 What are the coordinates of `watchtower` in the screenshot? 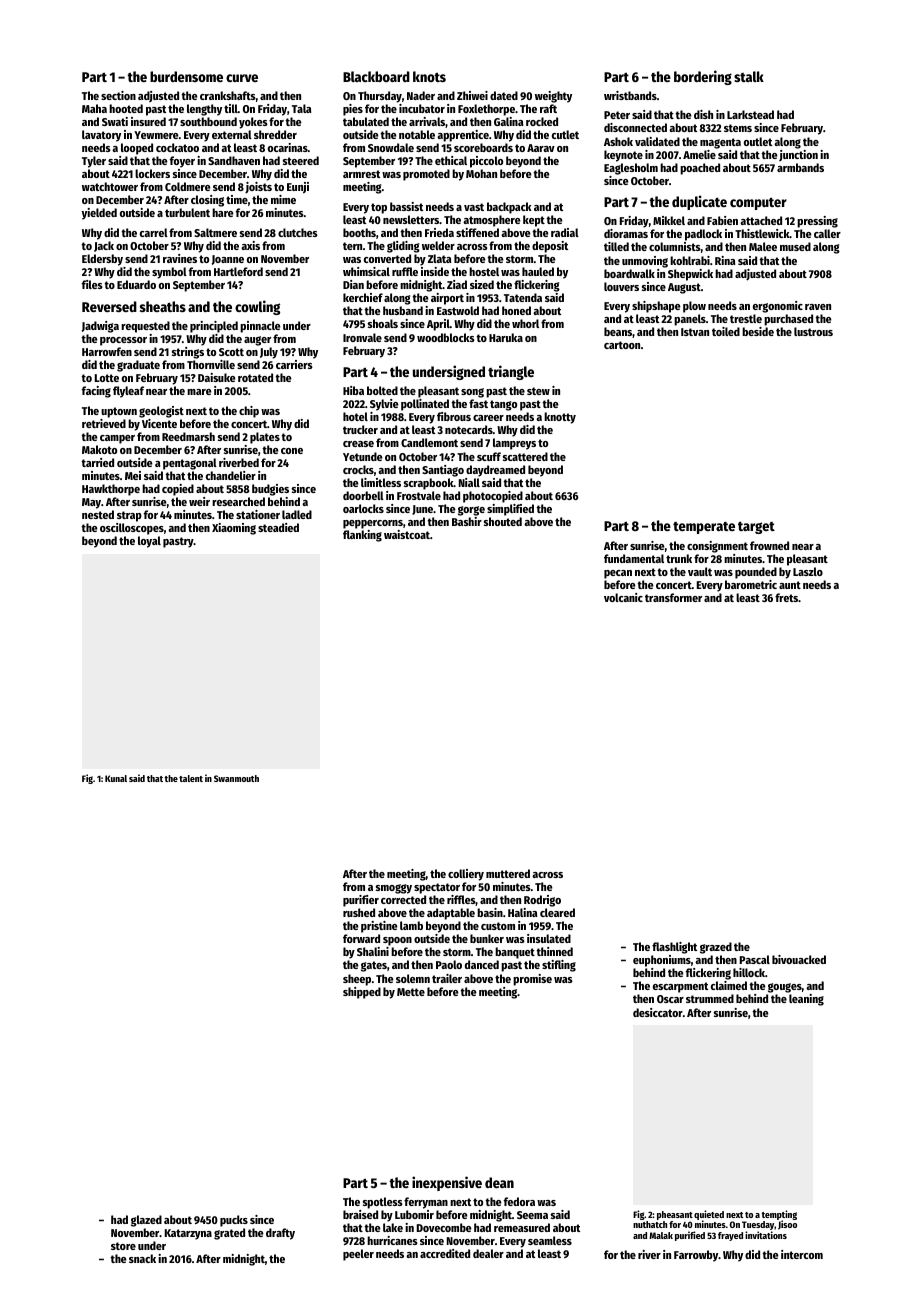 It's located at (110, 186).
